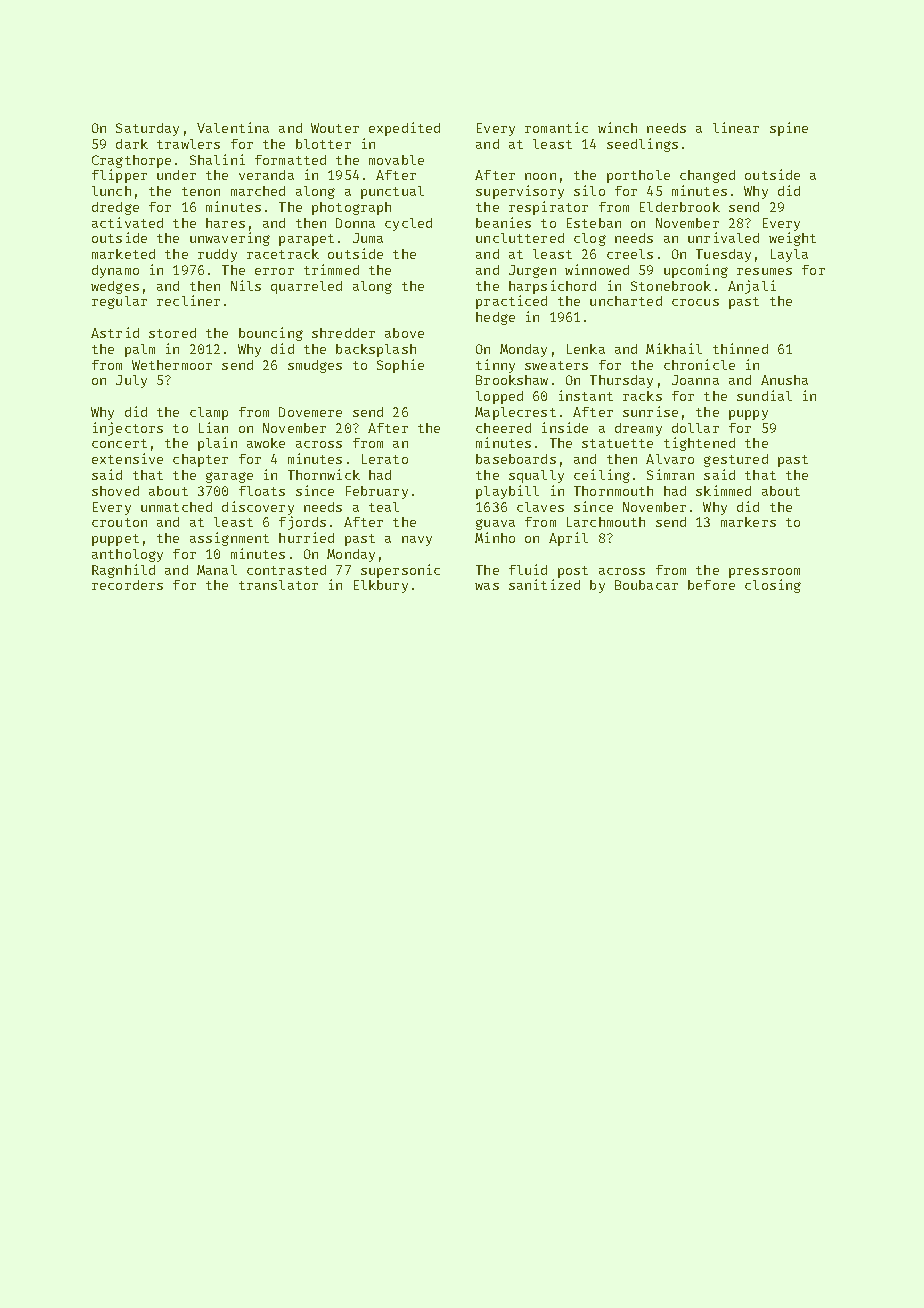  I want to click on creels, so click(630, 254).
